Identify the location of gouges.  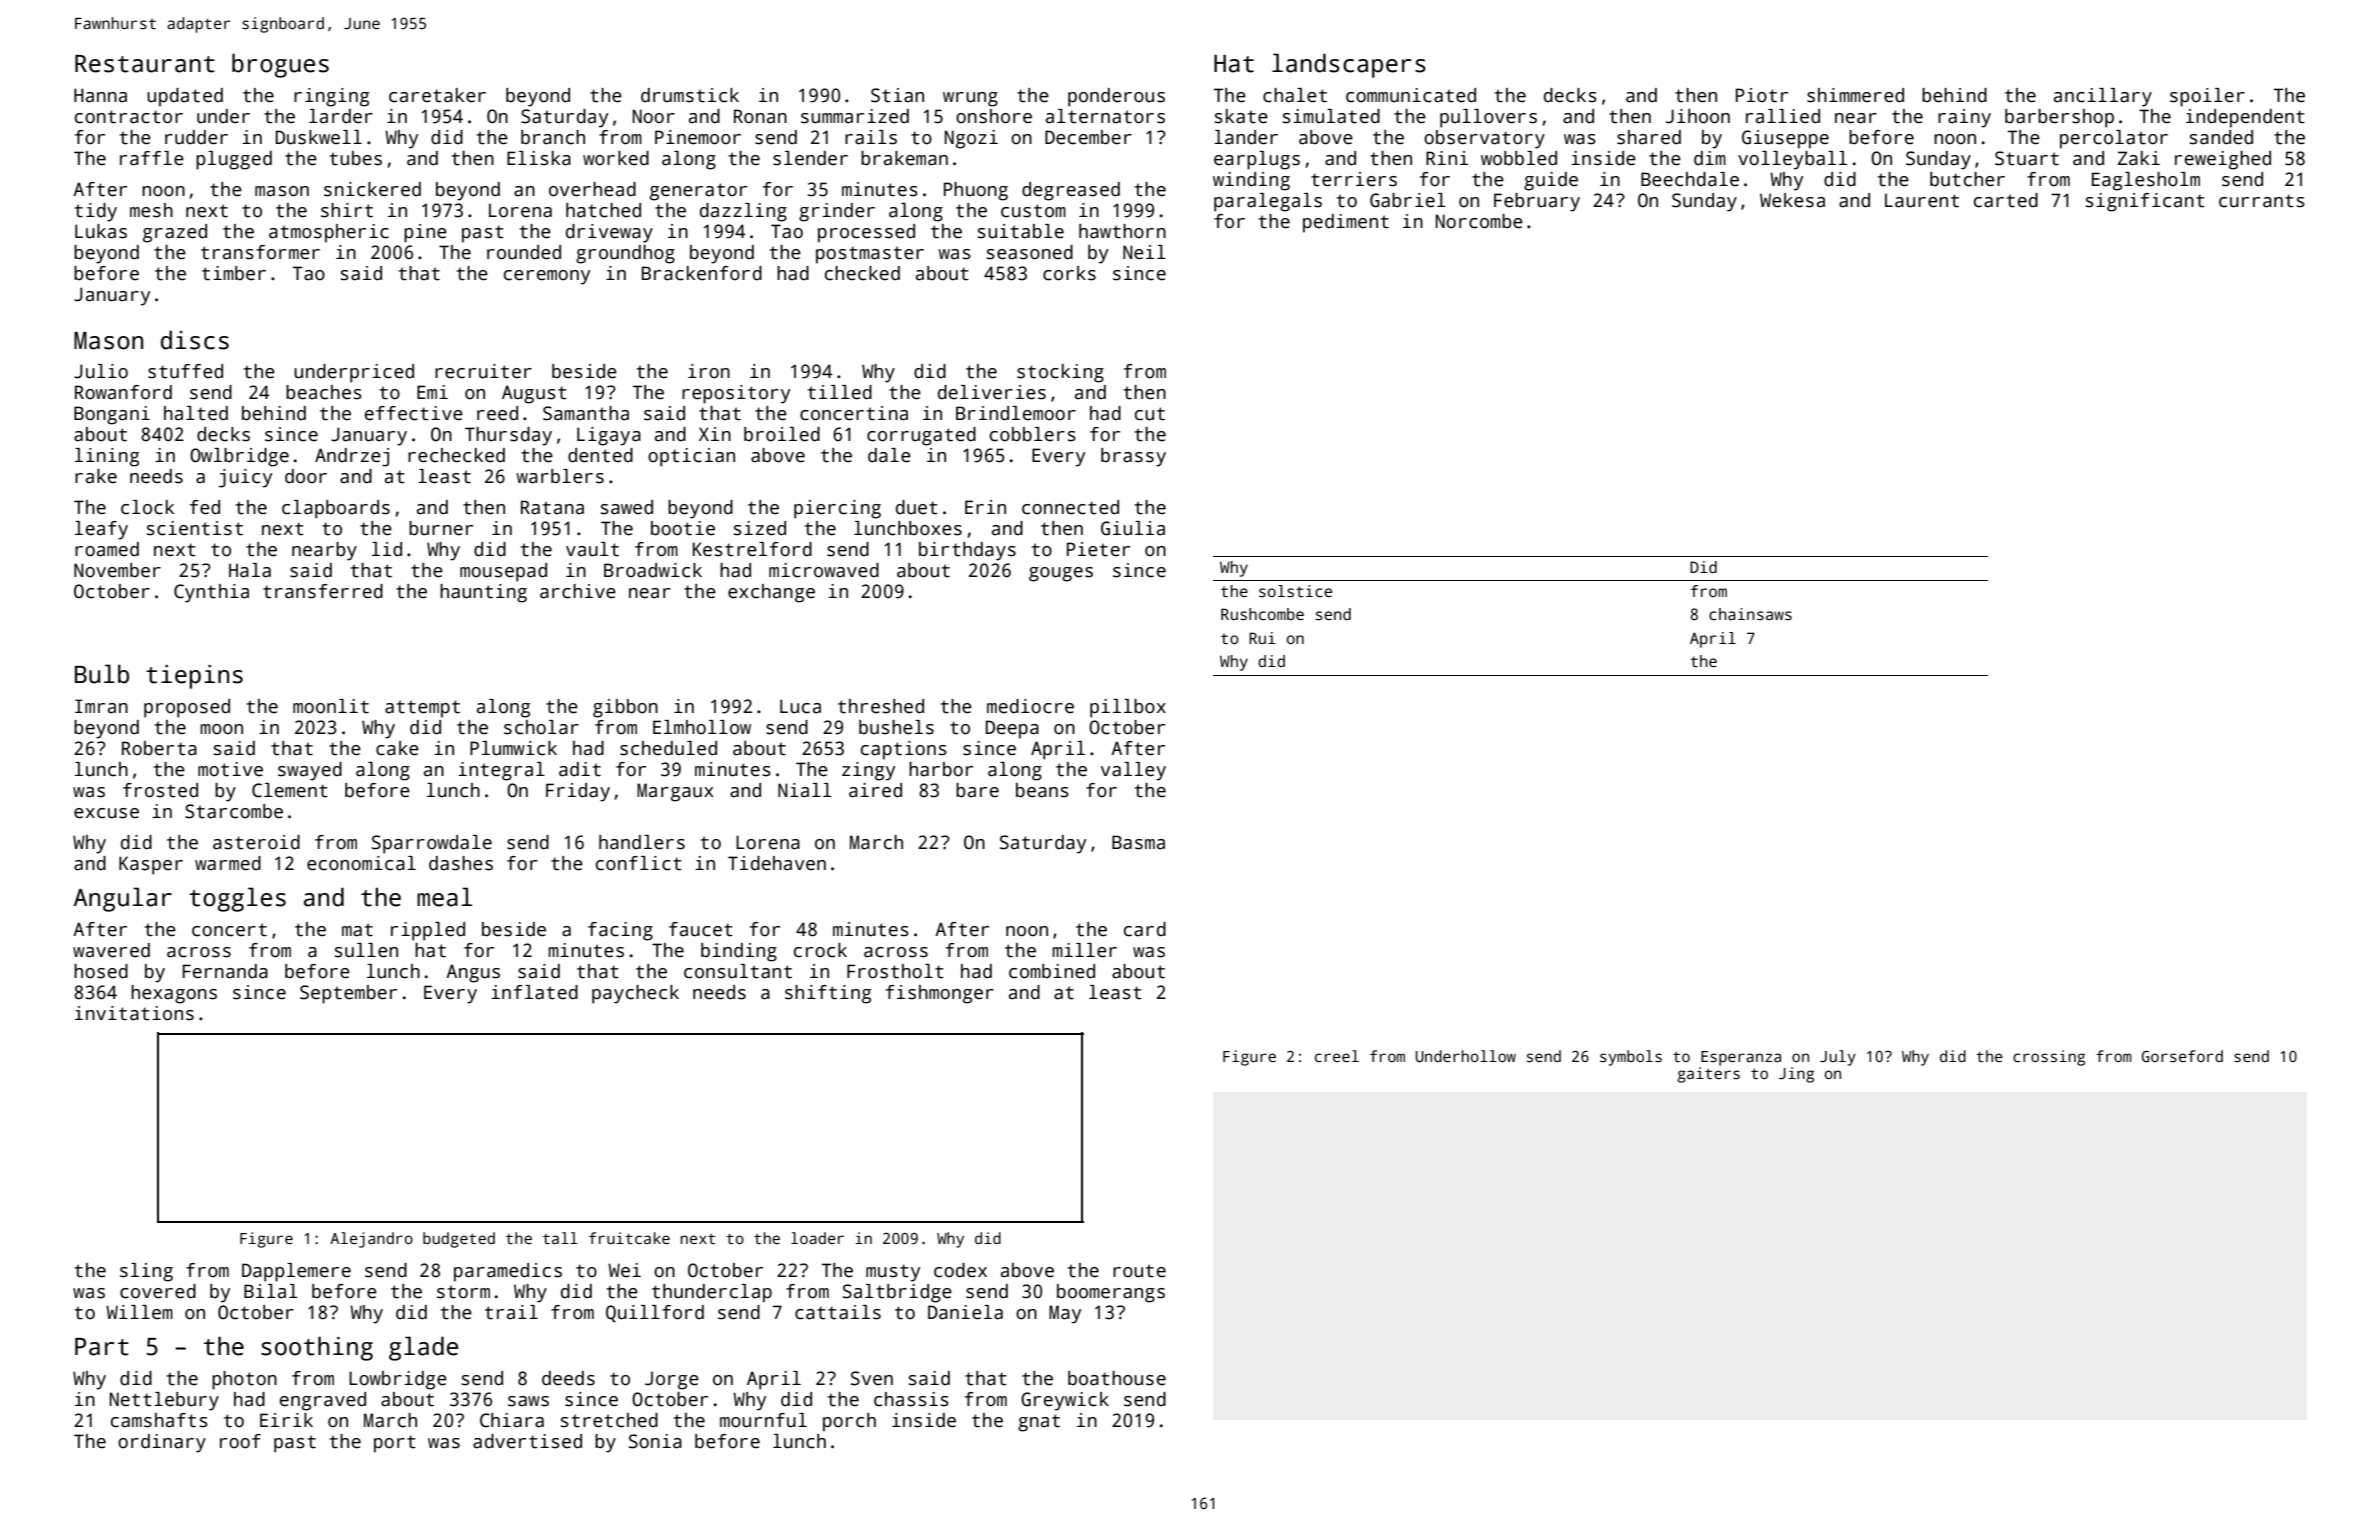
(1061, 574).
